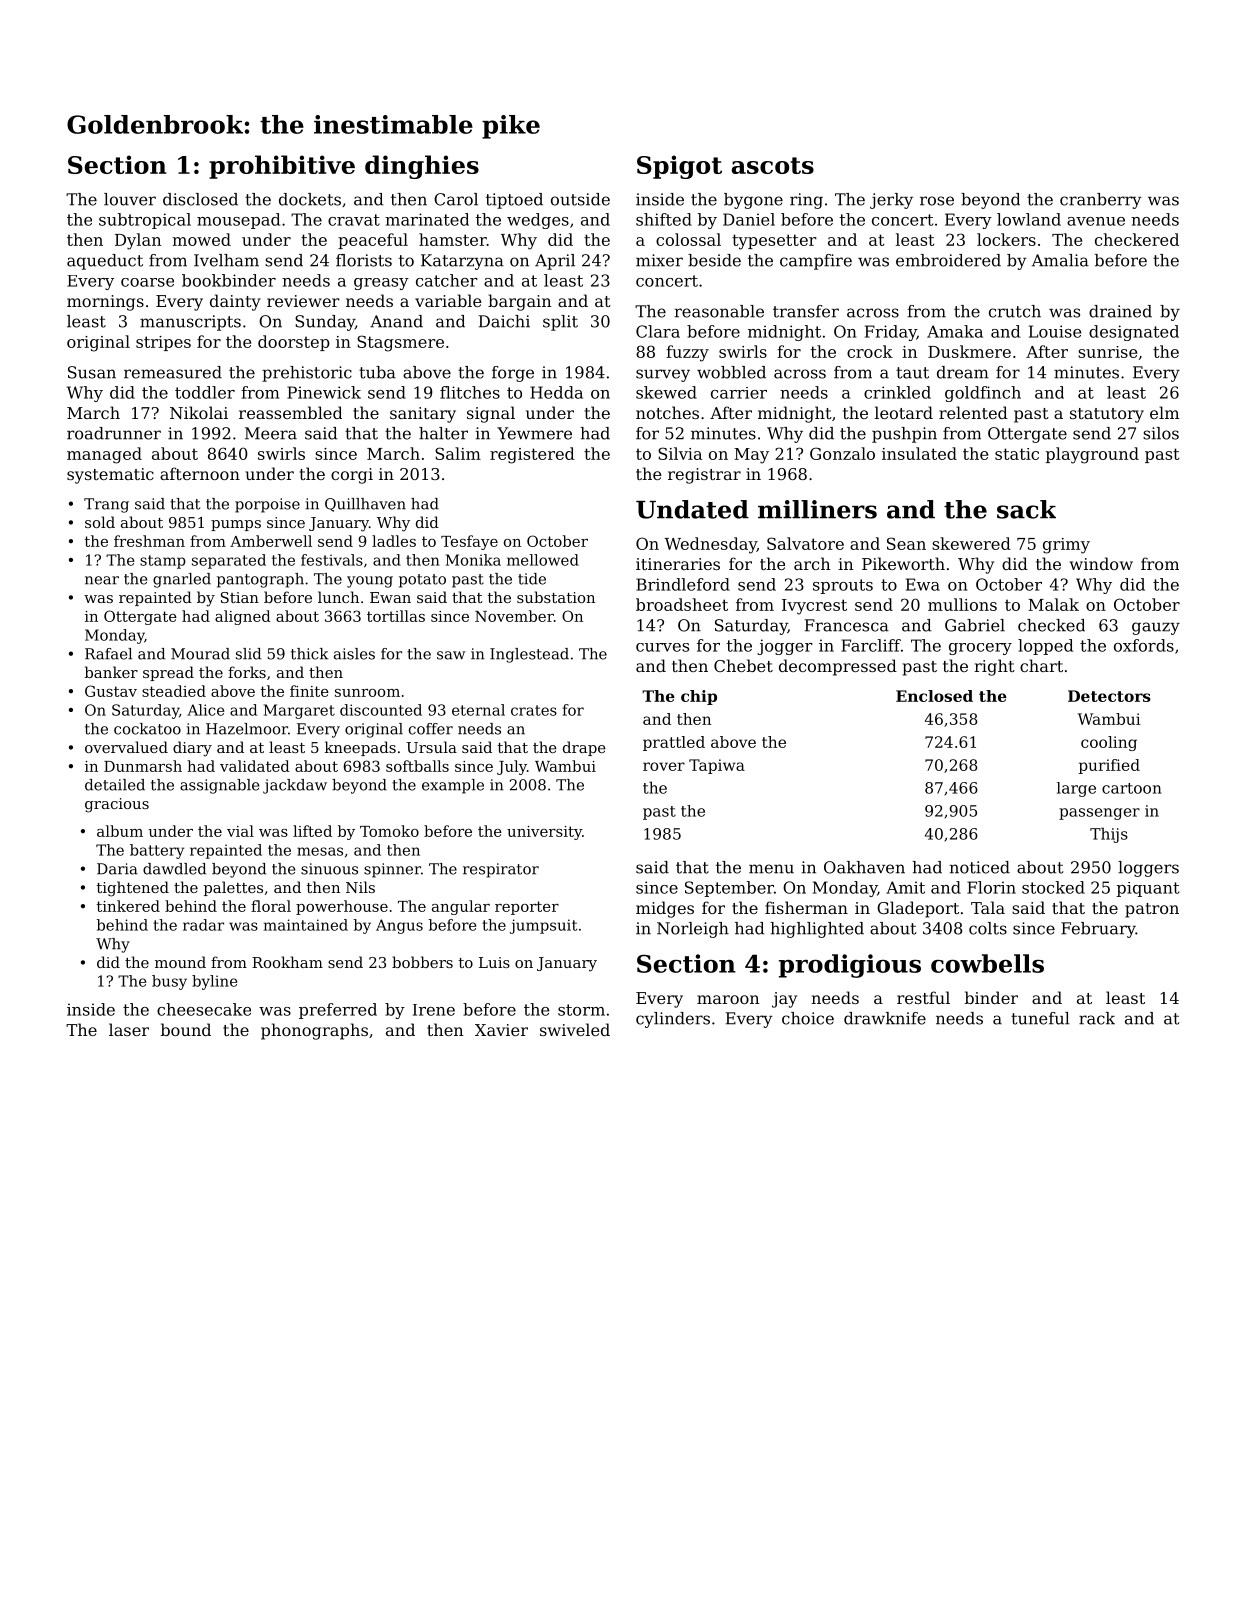 This image has width=1246, height=1613. What do you see at coordinates (658, 331) in the image?
I see `Clara` at bounding box center [658, 331].
